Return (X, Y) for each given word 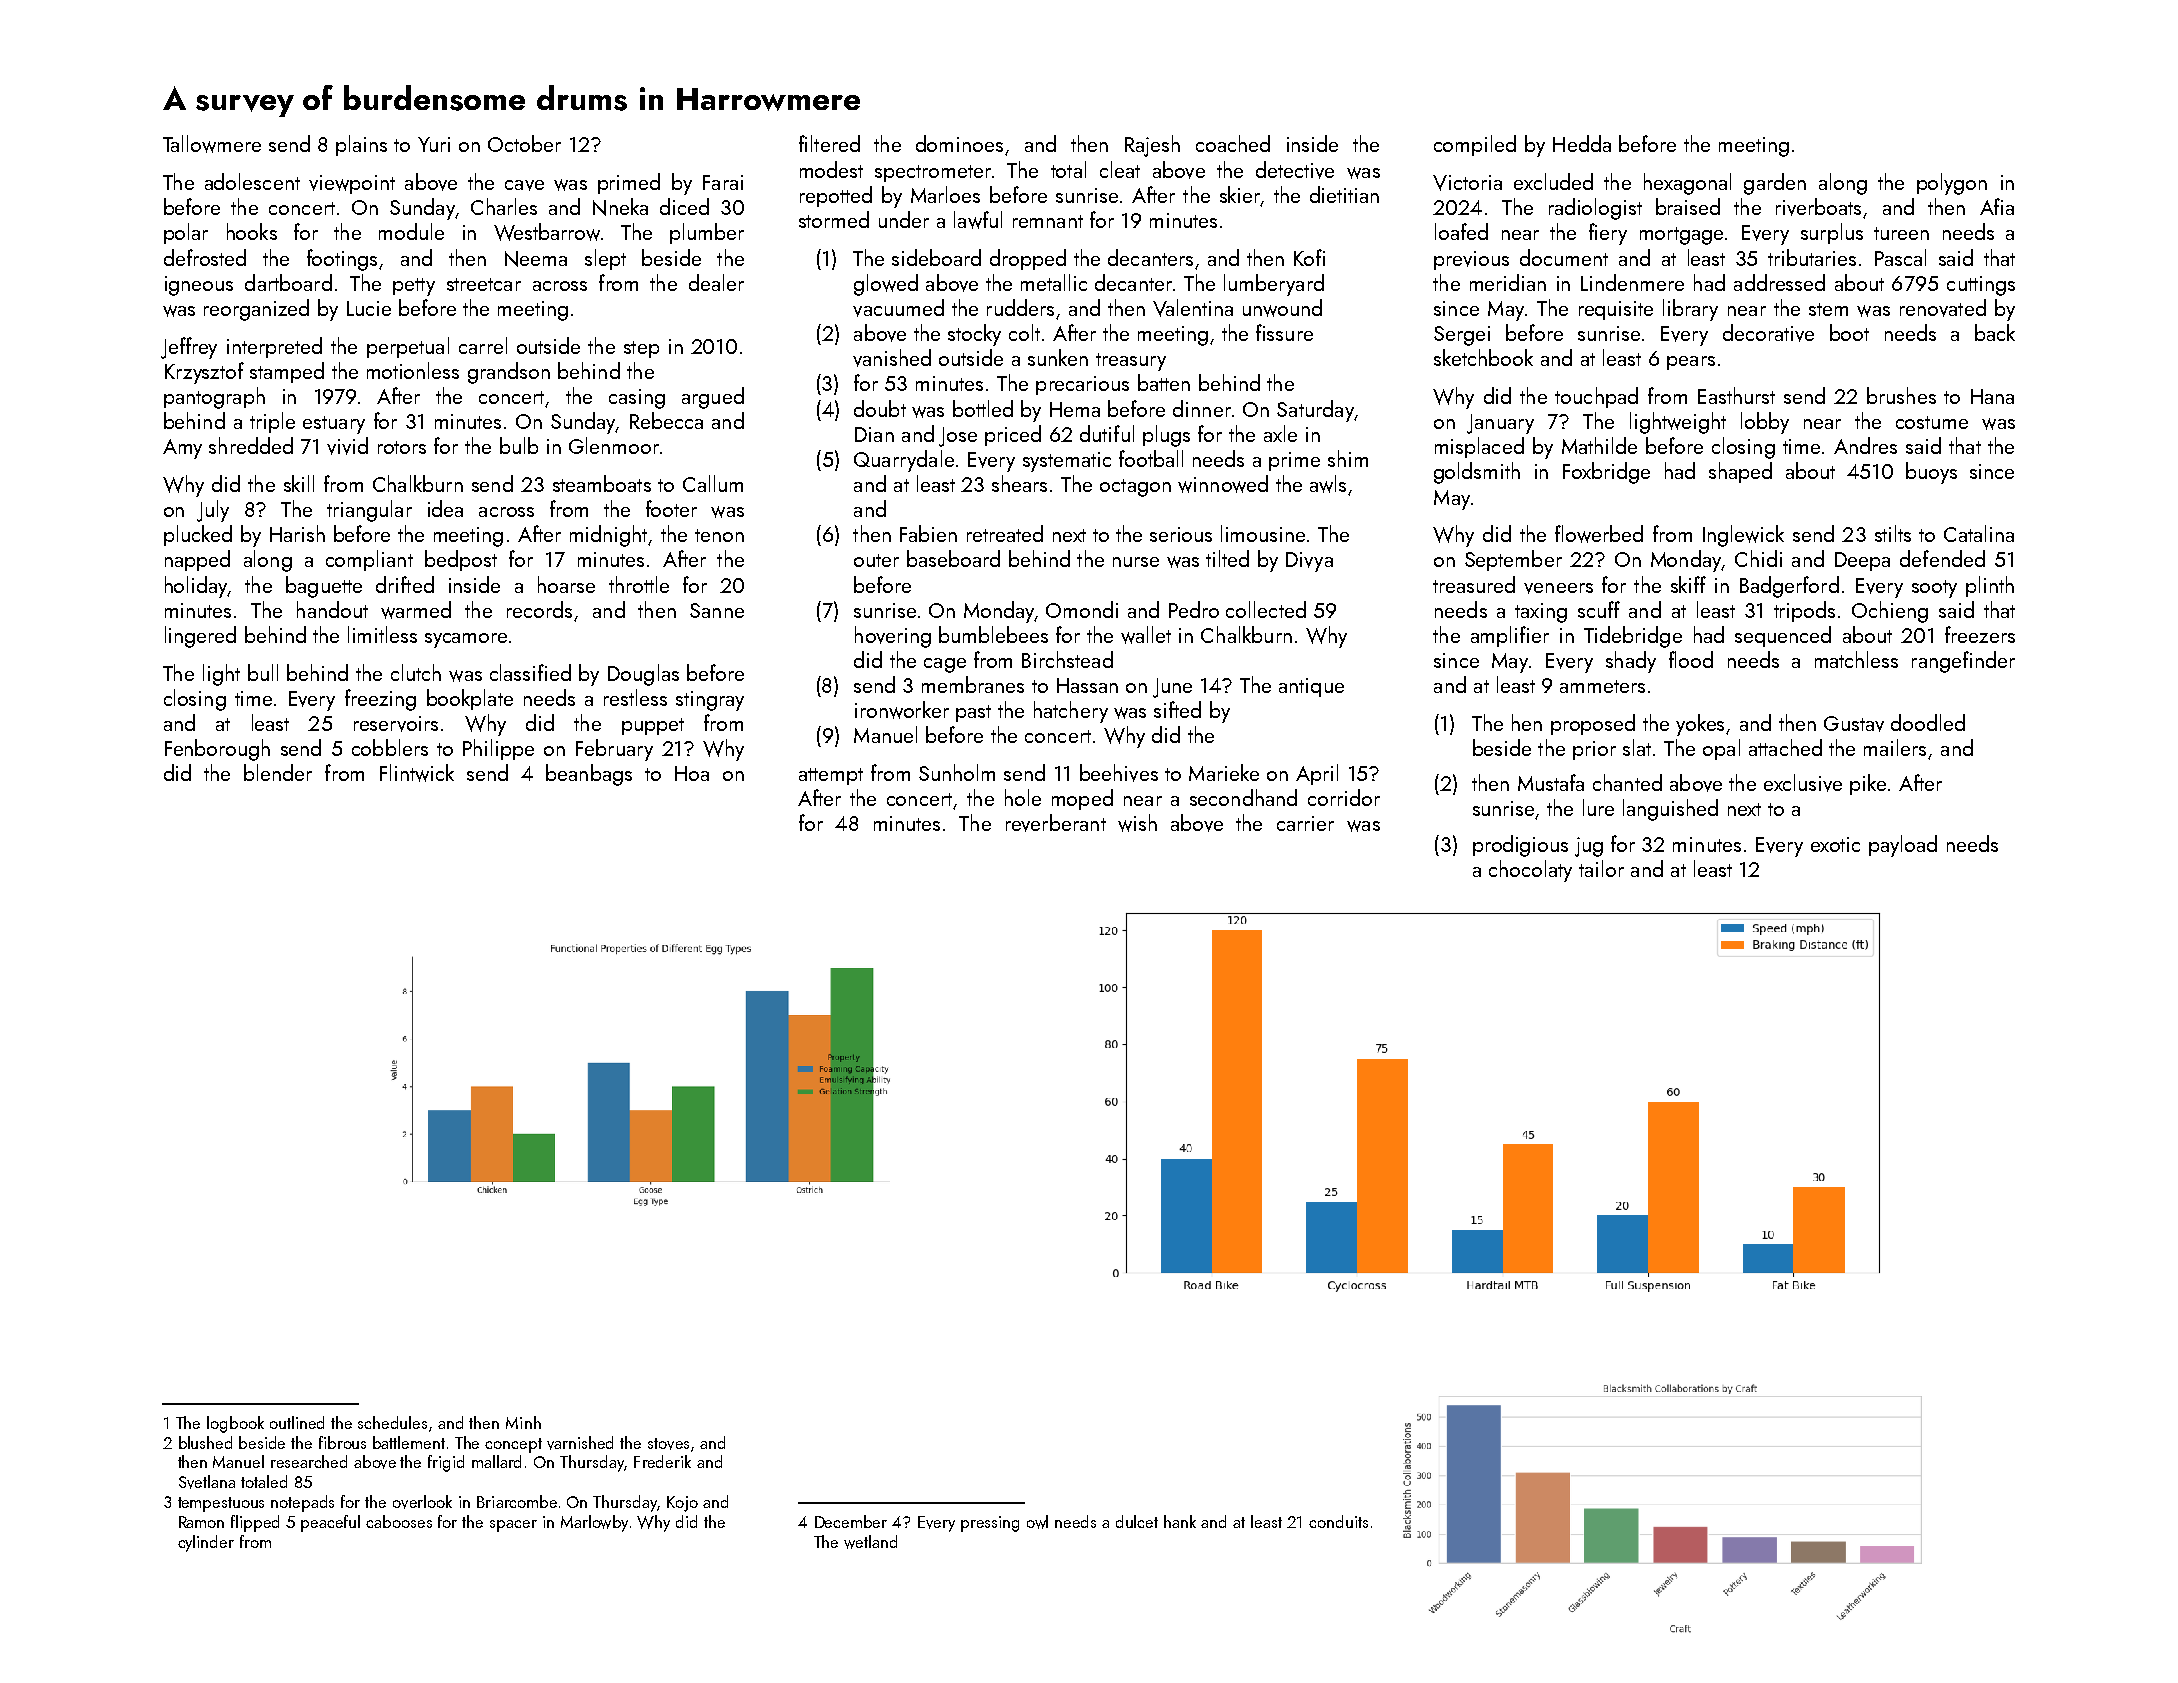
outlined (297, 1422)
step (641, 349)
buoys (1931, 473)
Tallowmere (212, 144)
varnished (580, 1443)
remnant (1048, 221)
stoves (668, 1444)
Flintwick (417, 773)
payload (1903, 846)
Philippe (498, 749)
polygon (1952, 184)
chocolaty (1530, 871)
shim (1348, 458)
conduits (1338, 1521)
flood (1691, 659)
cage (945, 665)
